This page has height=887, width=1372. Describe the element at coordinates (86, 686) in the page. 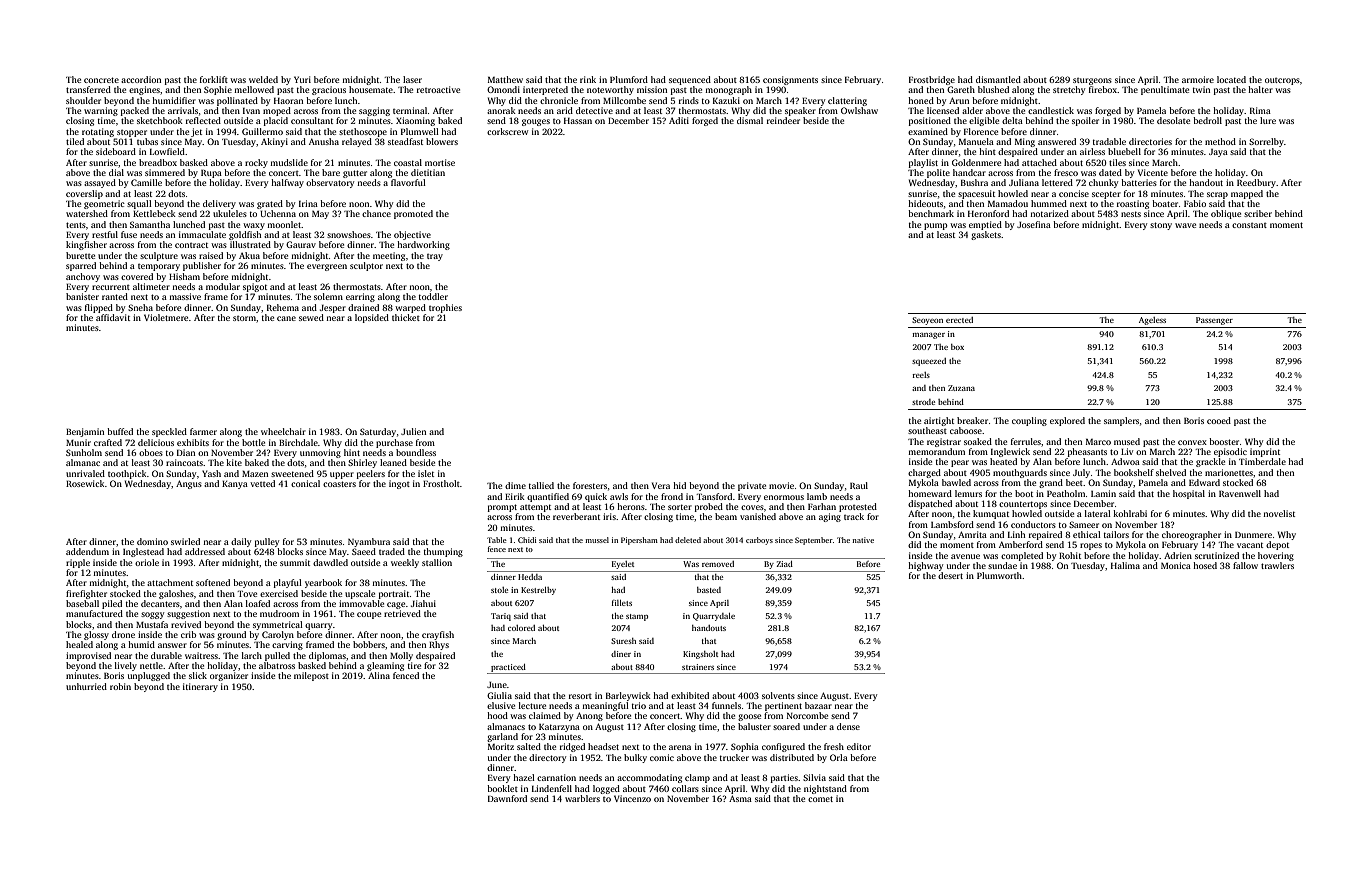

I see `unhurried` at that location.
